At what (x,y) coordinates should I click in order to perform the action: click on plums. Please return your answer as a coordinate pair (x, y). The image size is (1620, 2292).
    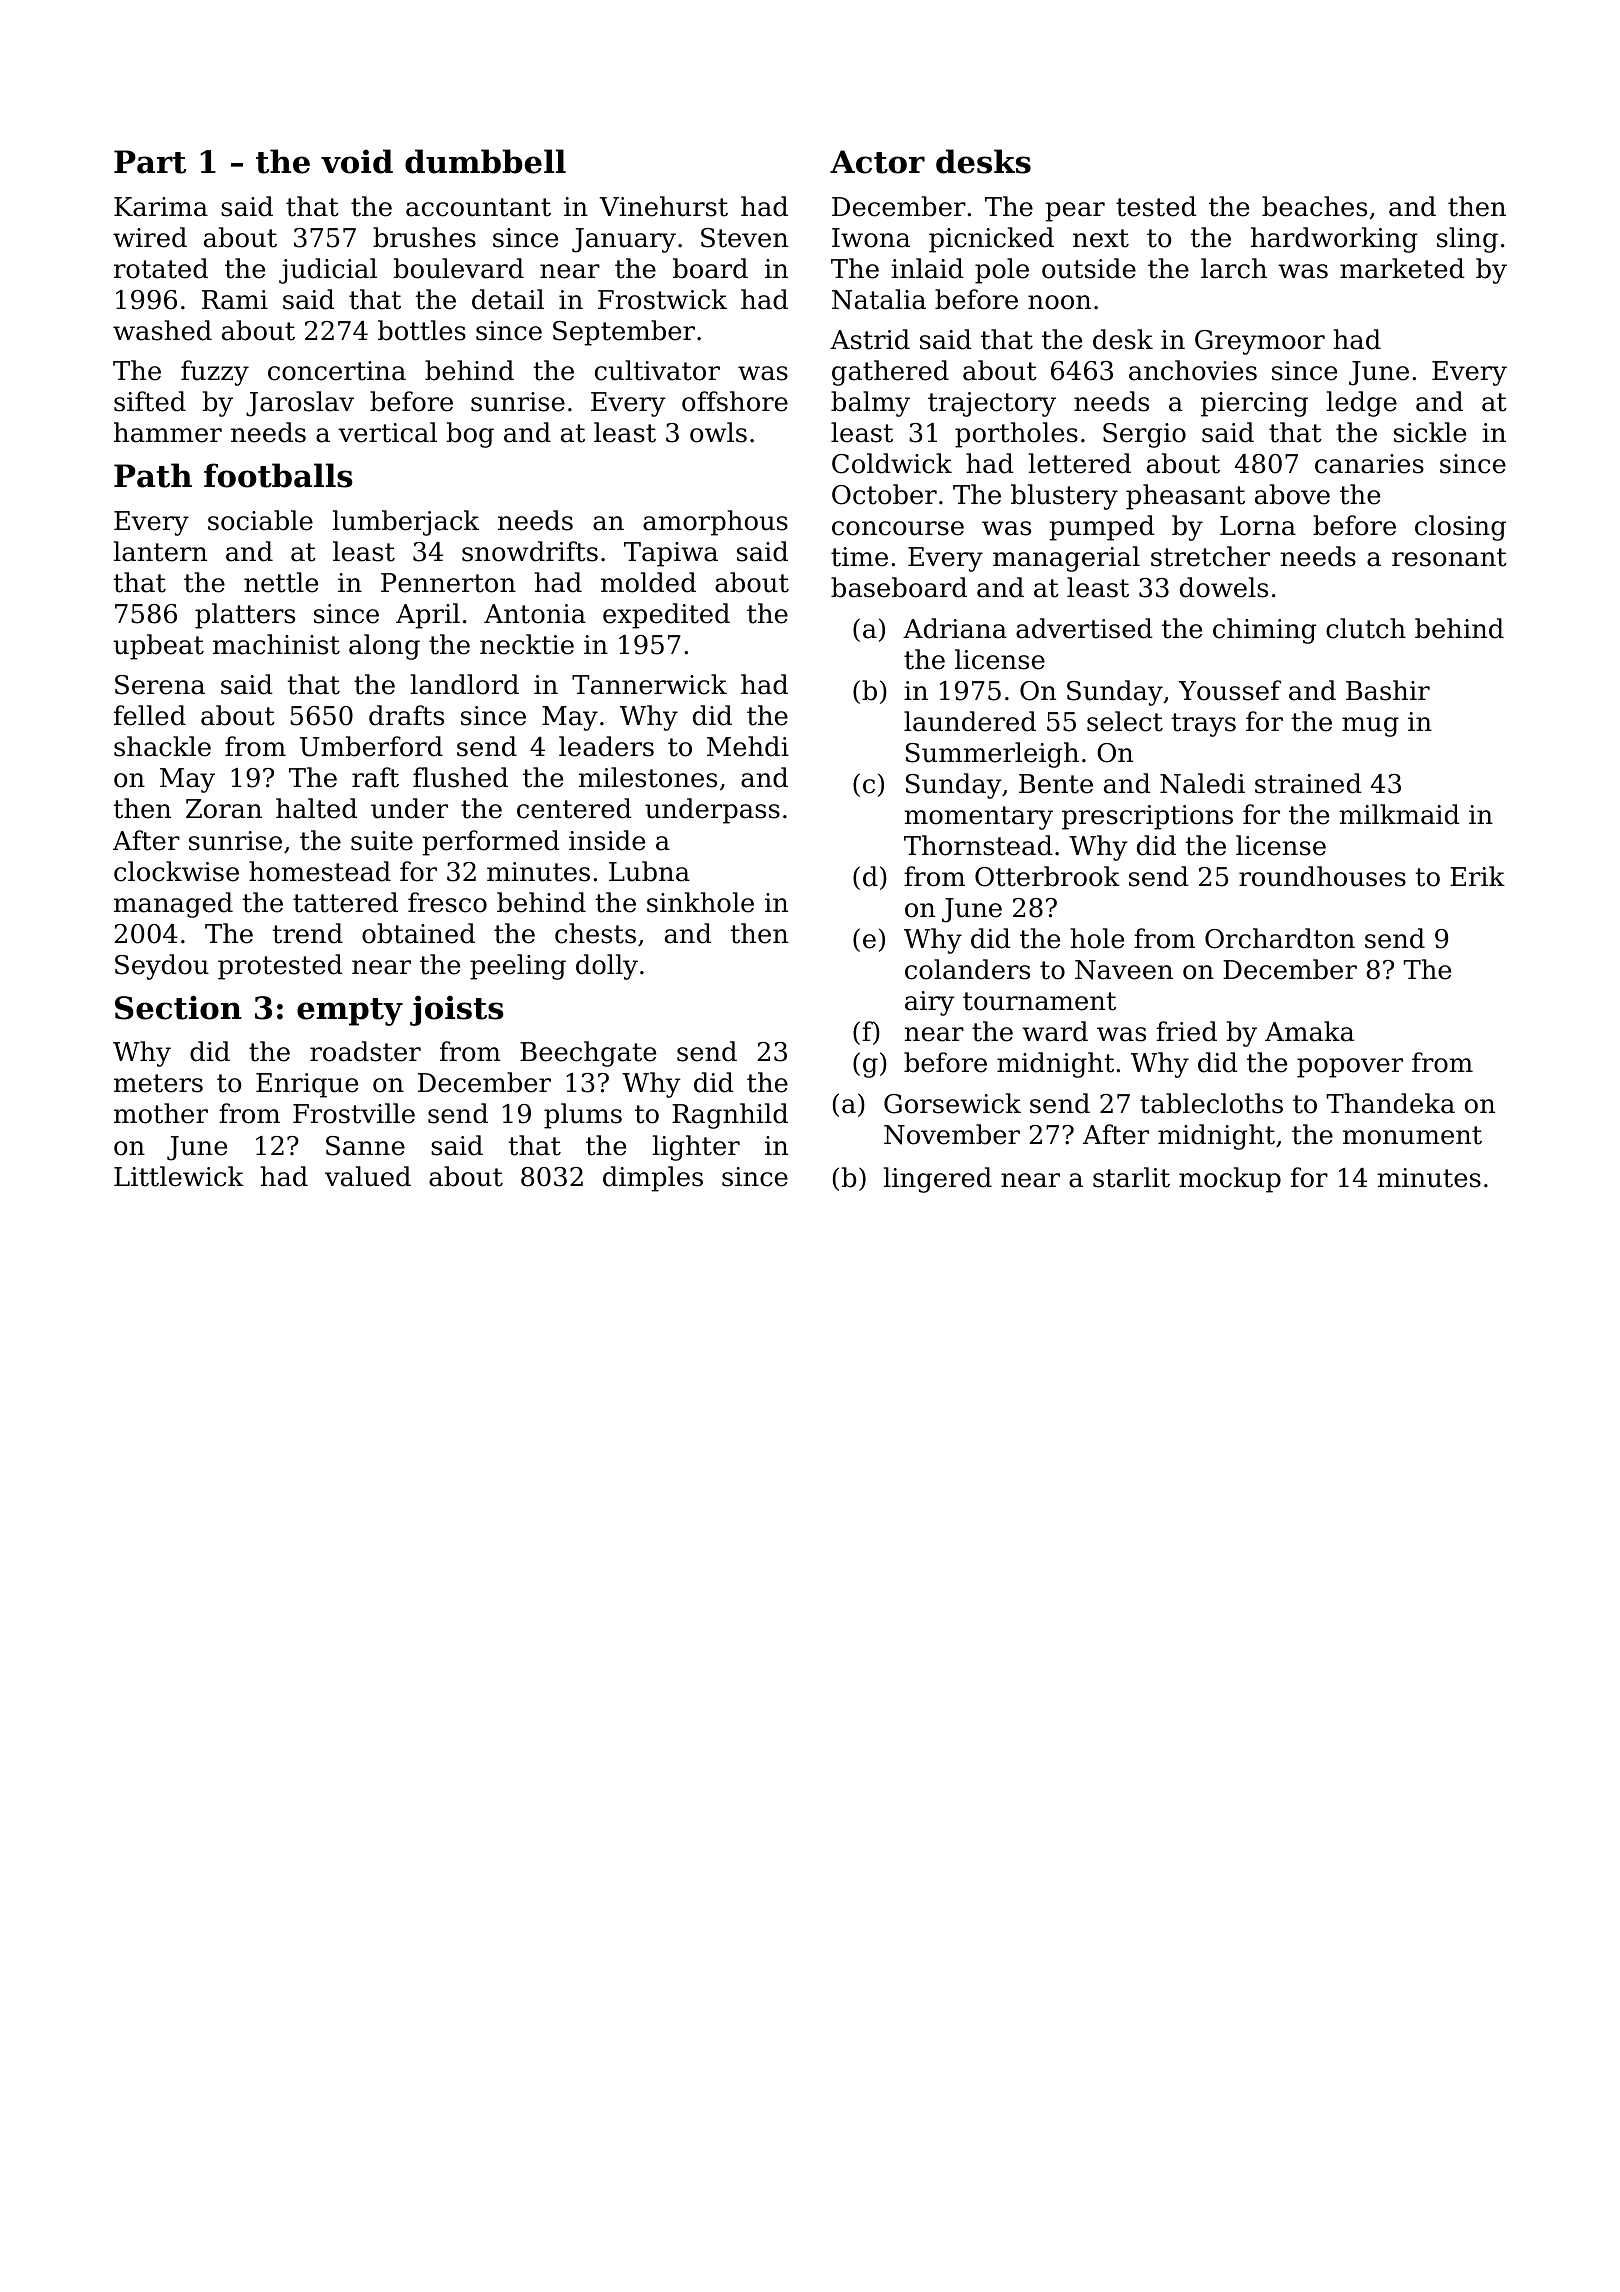
    Looking at the image, I should click on (583, 1116).
